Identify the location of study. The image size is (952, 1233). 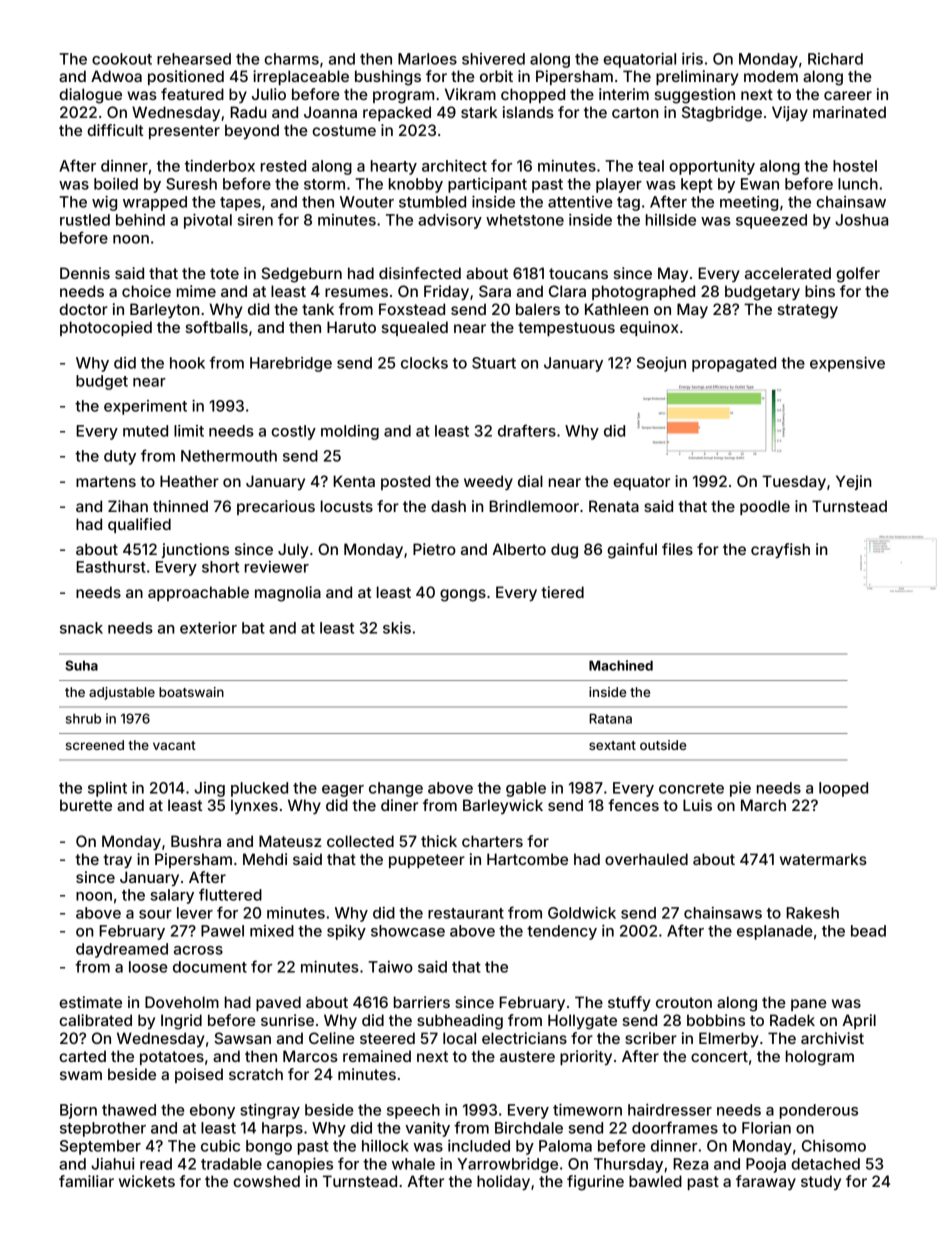
(821, 1182).
